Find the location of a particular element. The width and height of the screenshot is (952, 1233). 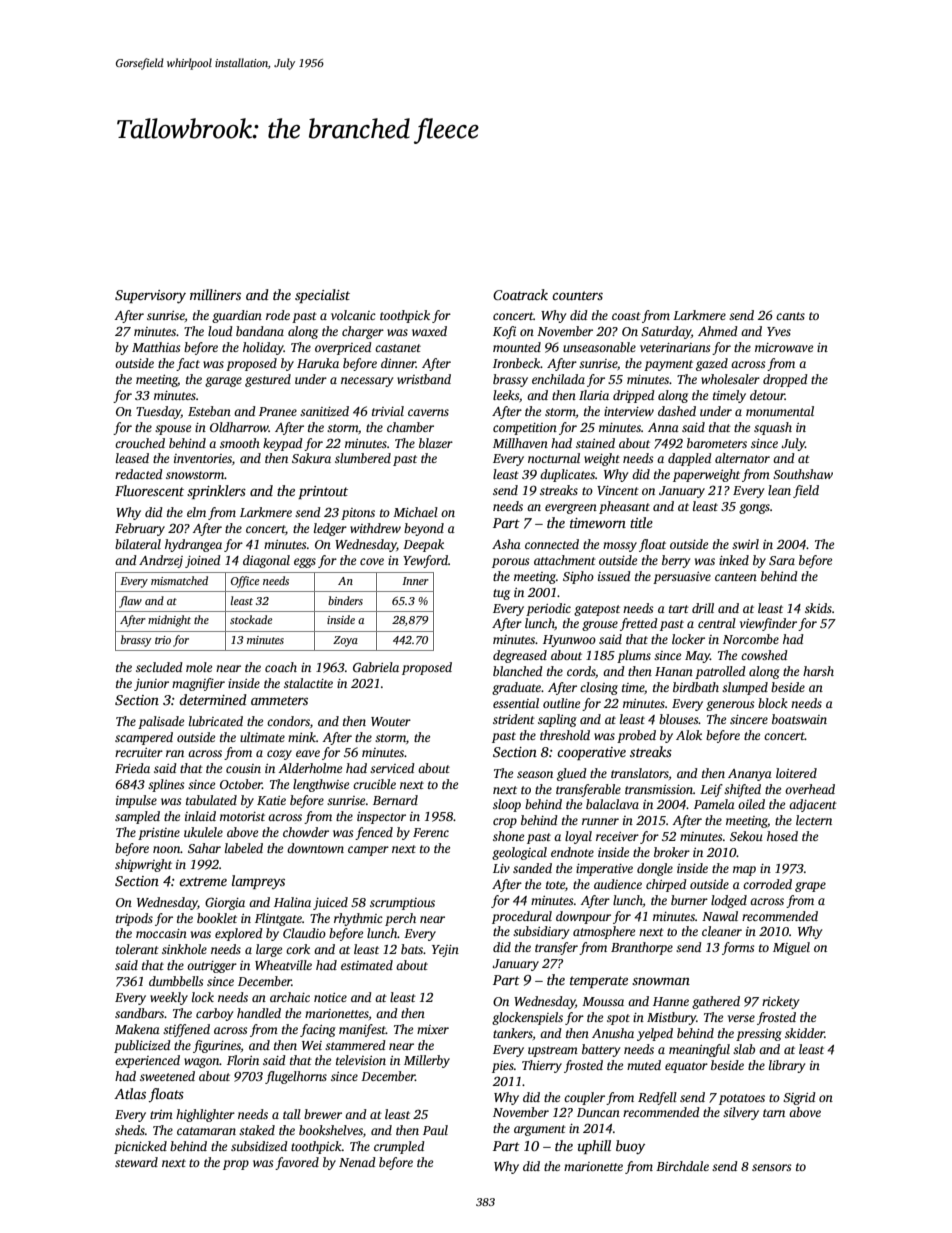

scrumptious is located at coordinates (402, 904).
